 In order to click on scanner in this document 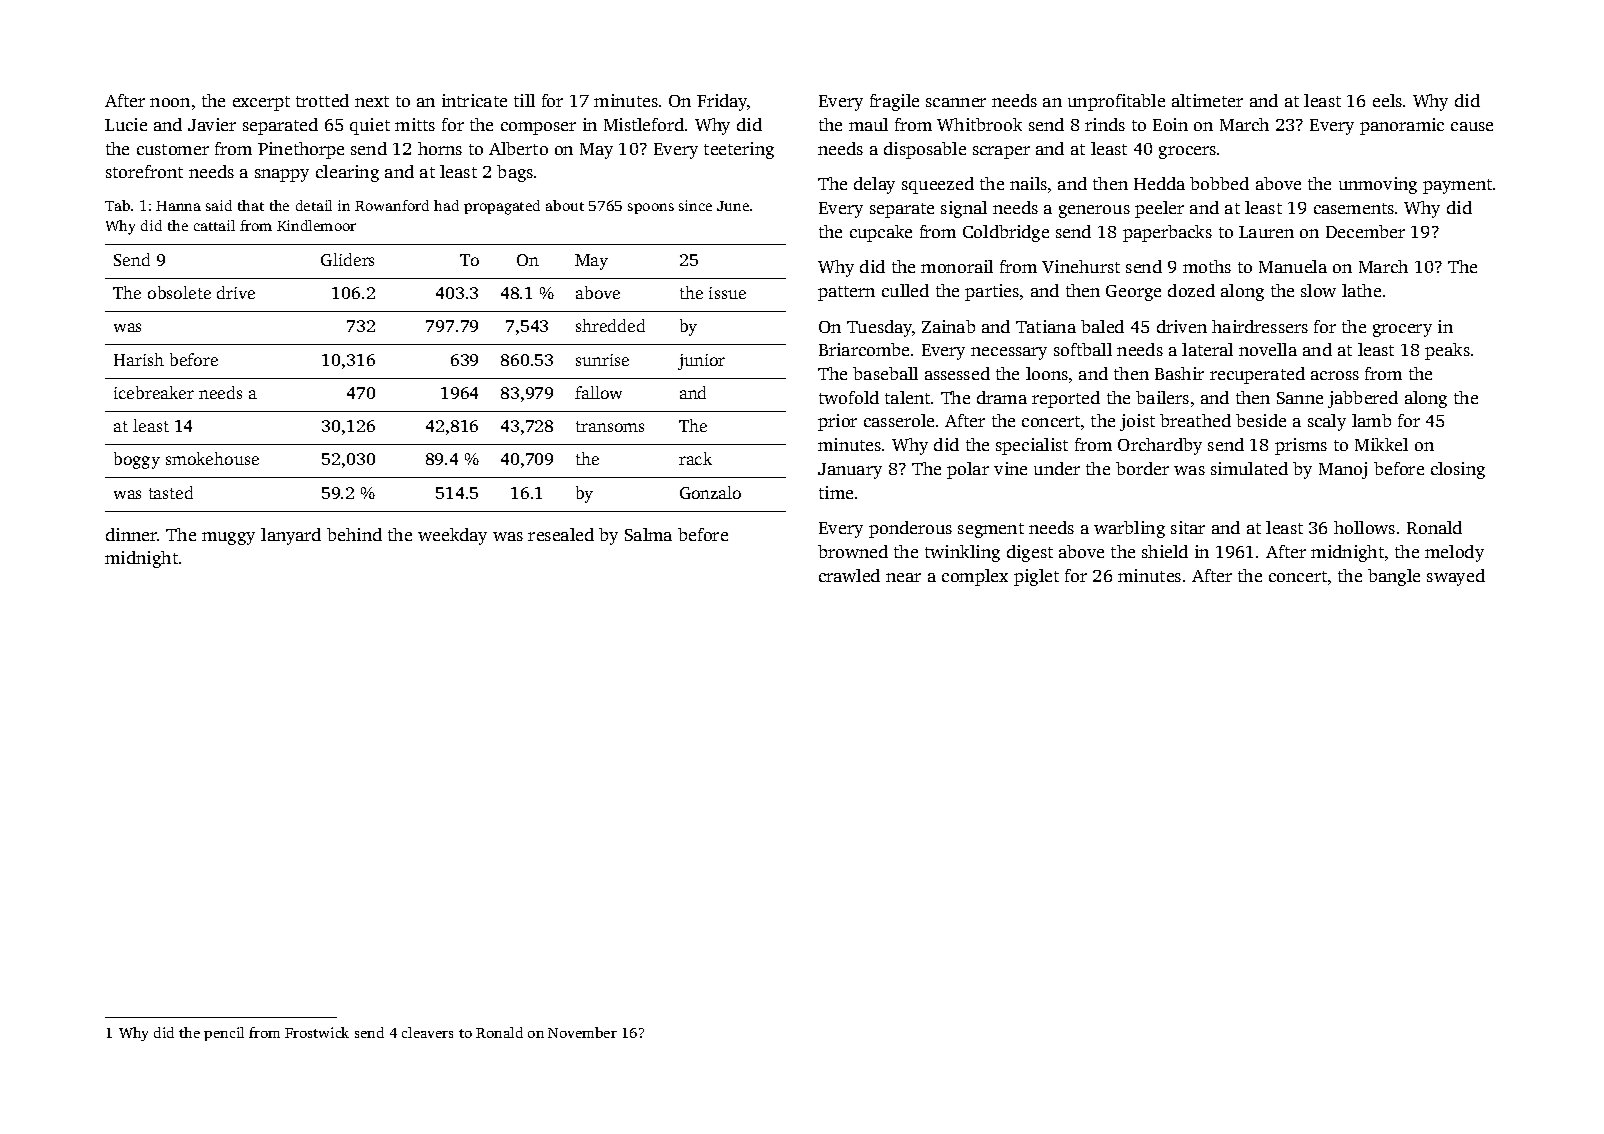, I will do `click(956, 102)`.
